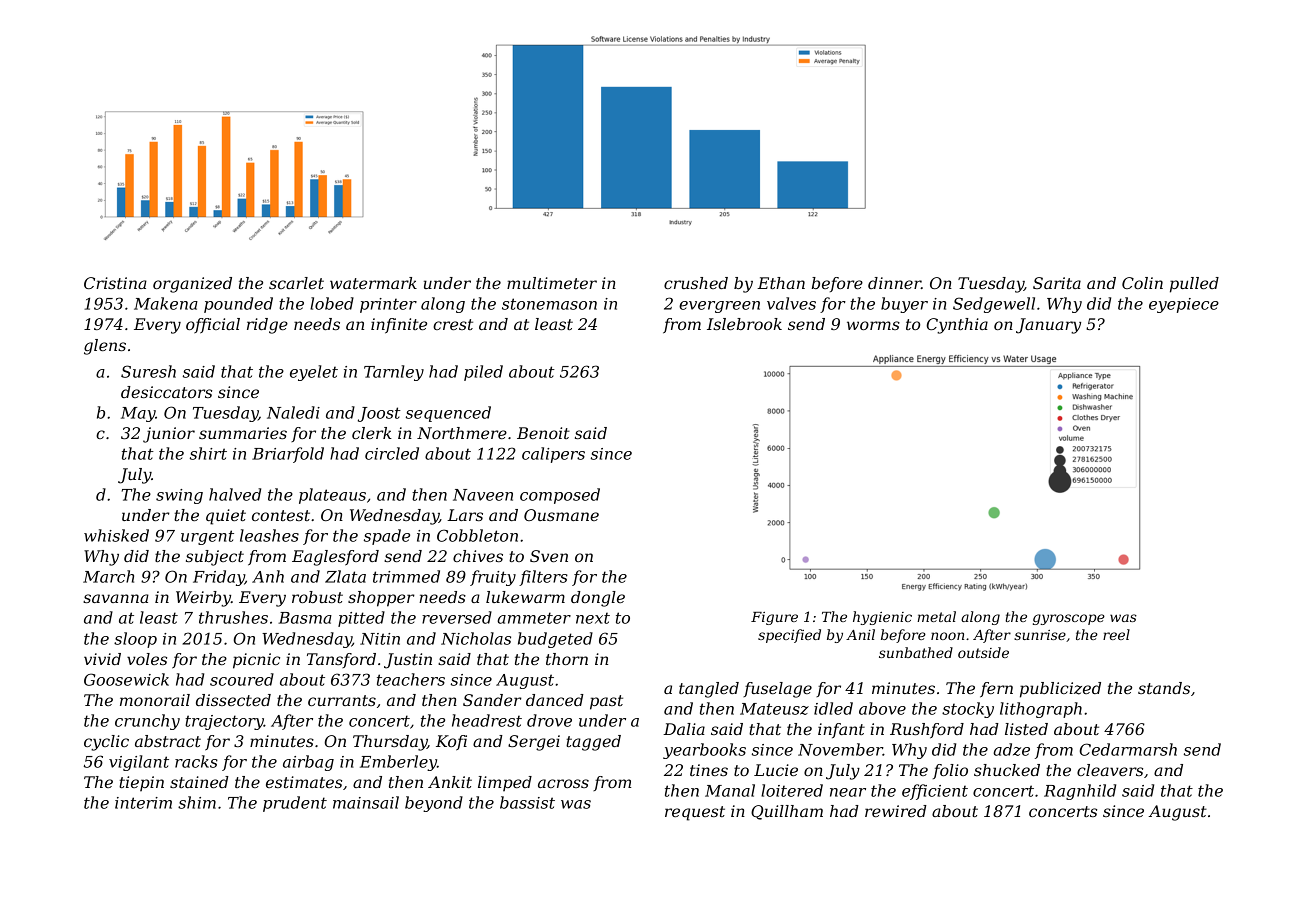  I want to click on tagged, so click(593, 743).
